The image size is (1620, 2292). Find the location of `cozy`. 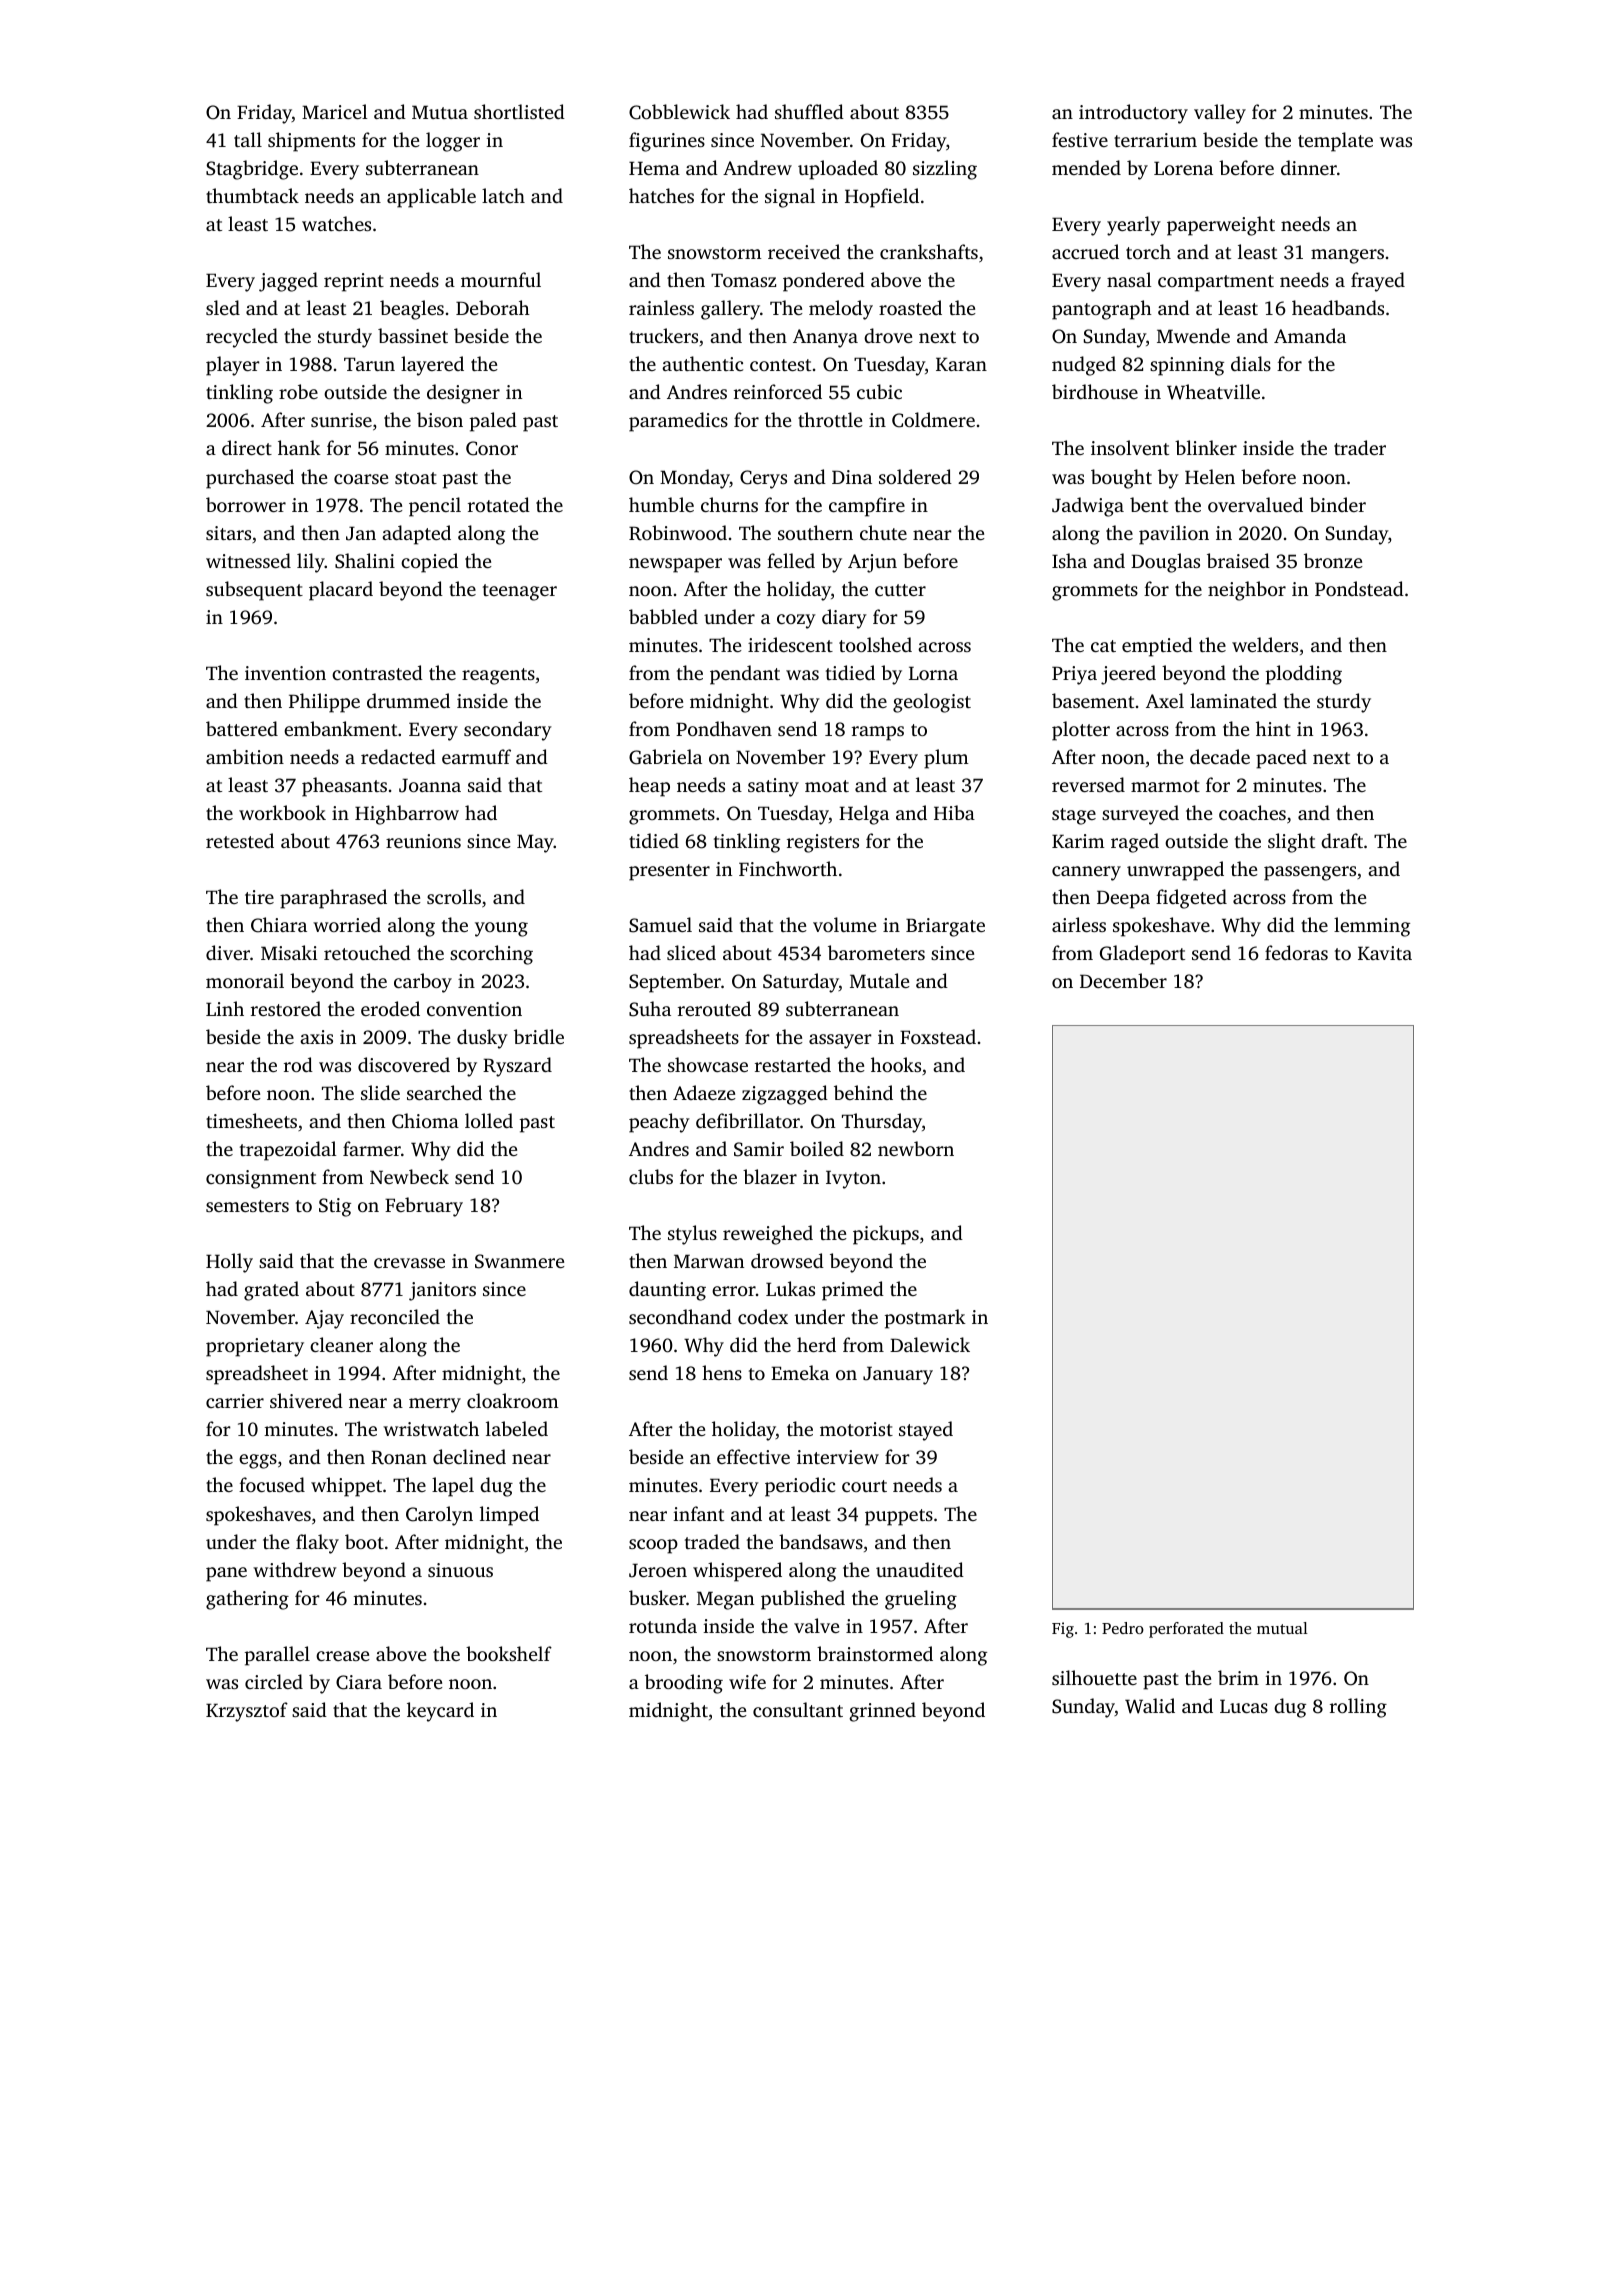

cozy is located at coordinates (796, 621).
